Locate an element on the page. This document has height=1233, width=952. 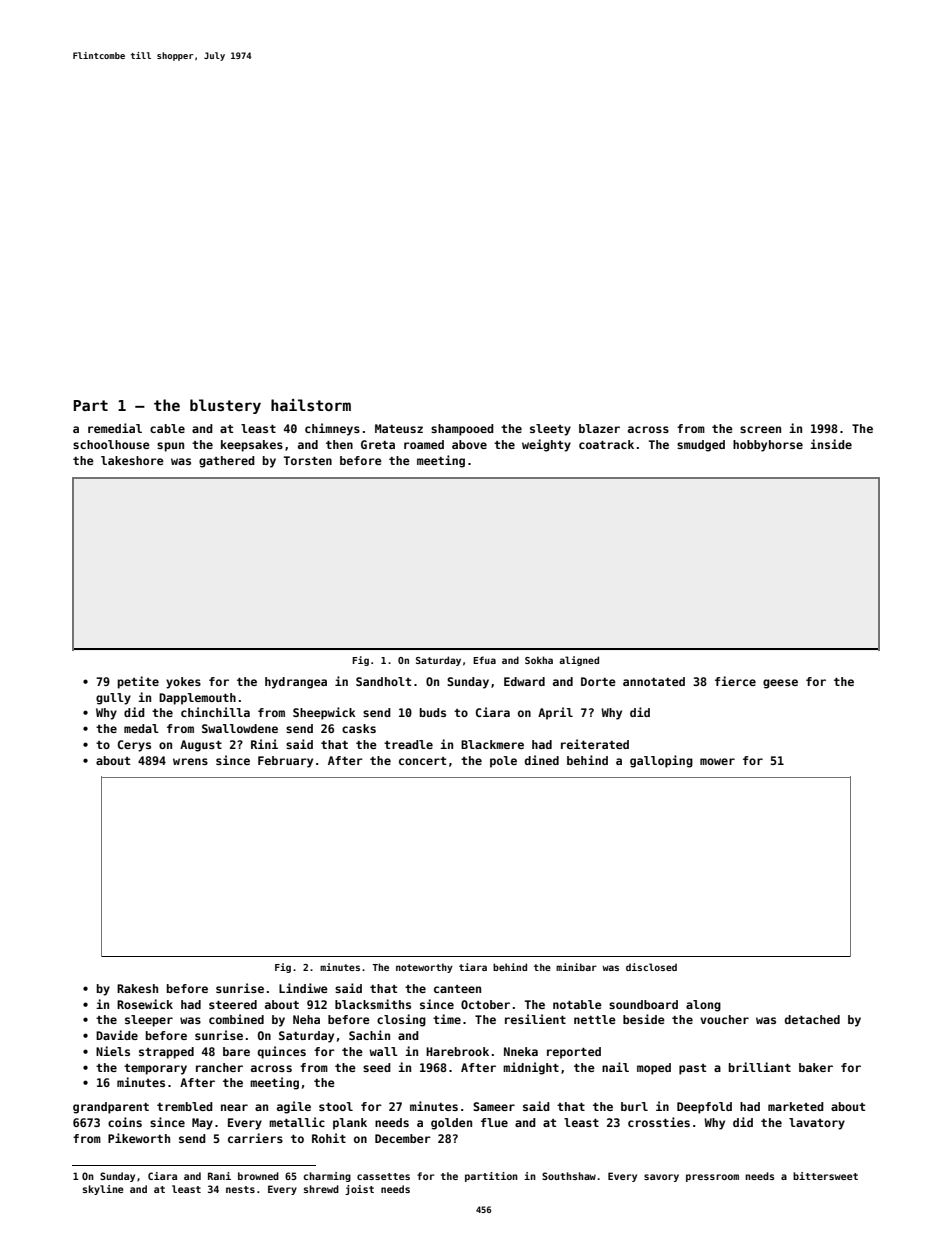
aligned is located at coordinates (579, 661).
